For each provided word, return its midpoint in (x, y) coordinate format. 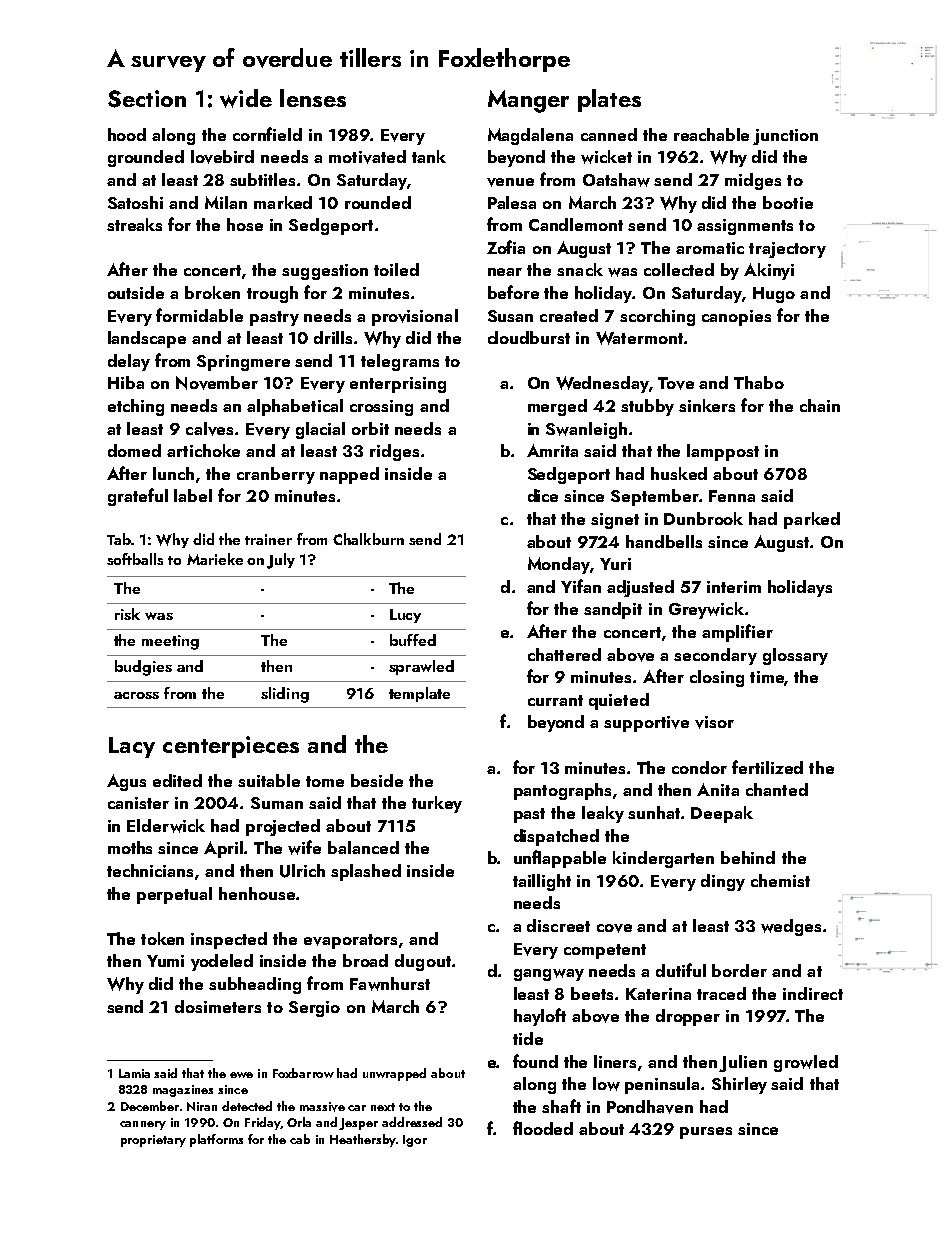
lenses (313, 98)
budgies (143, 668)
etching (136, 407)
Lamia (134, 1073)
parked (812, 520)
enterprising (398, 385)
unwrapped (394, 1074)
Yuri (615, 564)
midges (753, 181)
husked (679, 473)
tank (429, 156)
